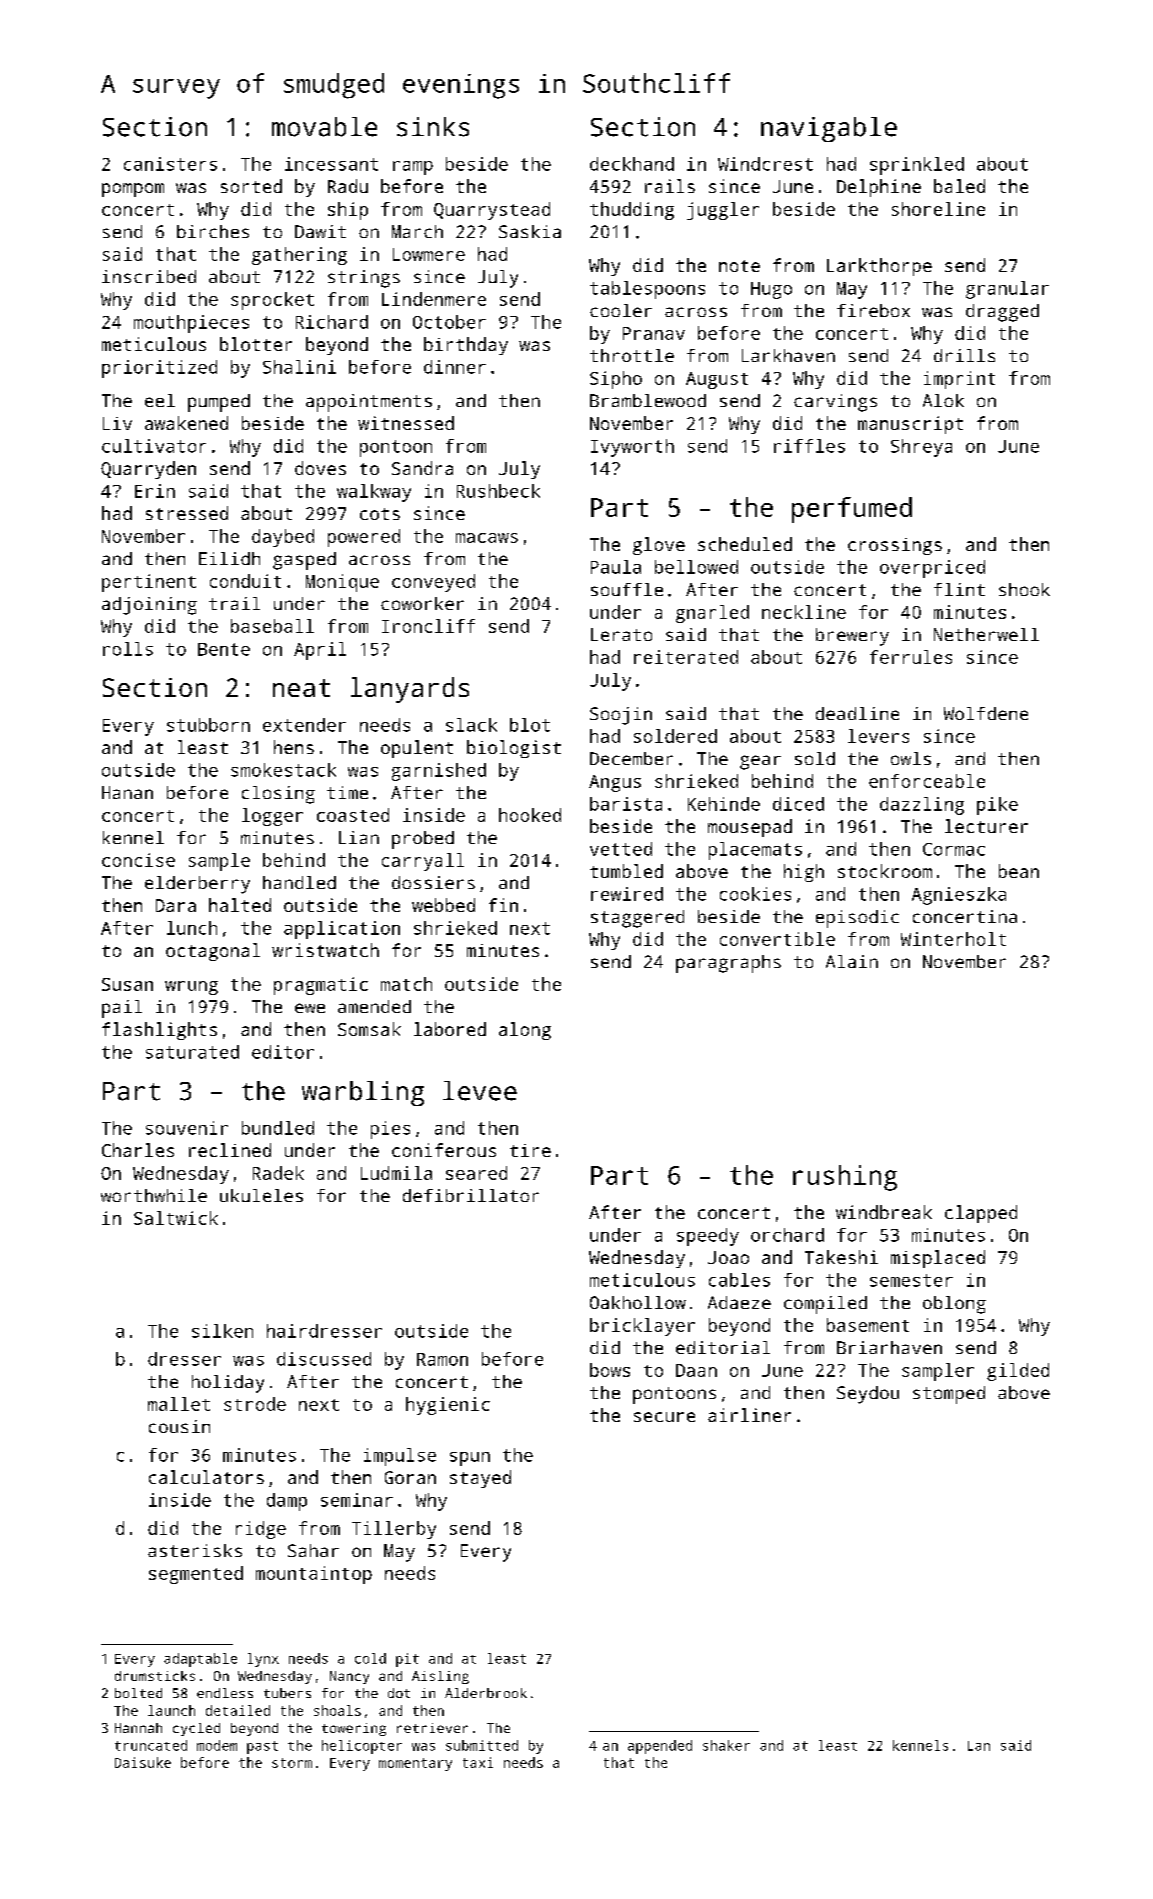  Describe the element at coordinates (804, 612) in the document. I see `neckline` at that location.
